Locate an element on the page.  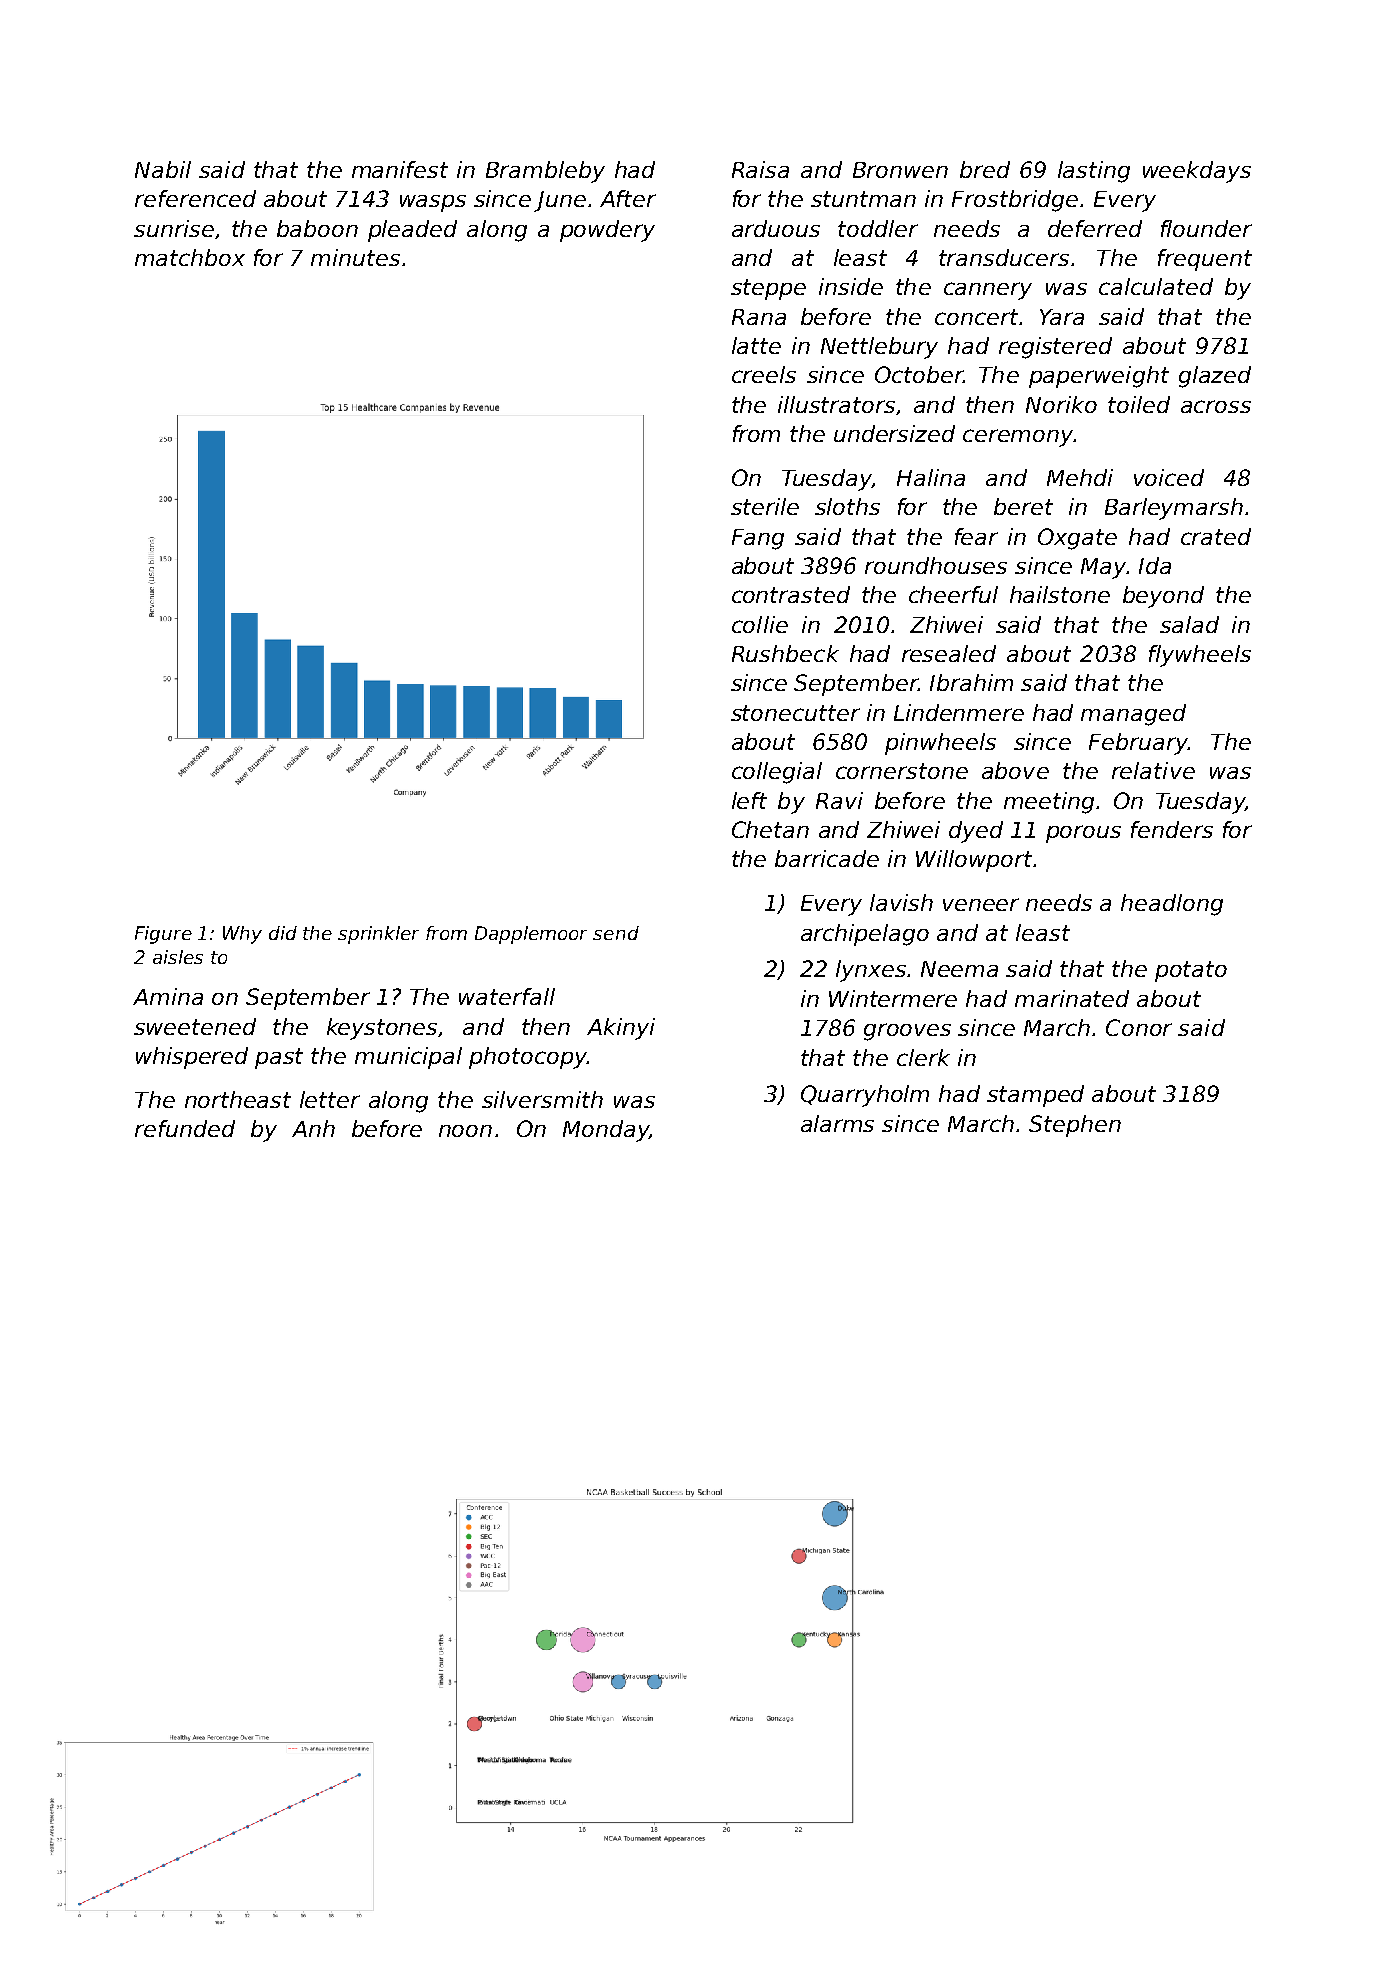
noon is located at coordinates (465, 1131).
